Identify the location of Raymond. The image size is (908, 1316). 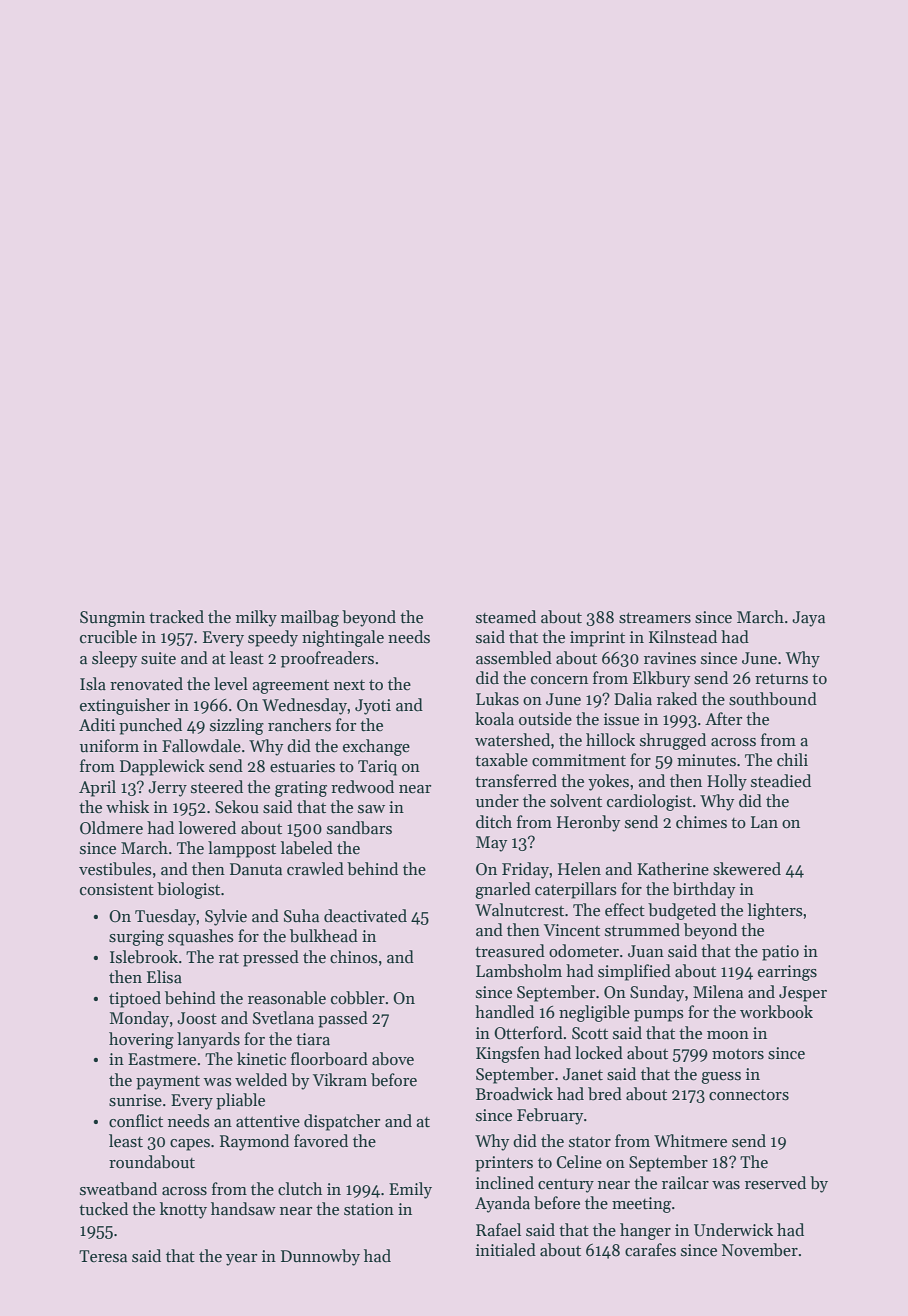
(254, 1142).
